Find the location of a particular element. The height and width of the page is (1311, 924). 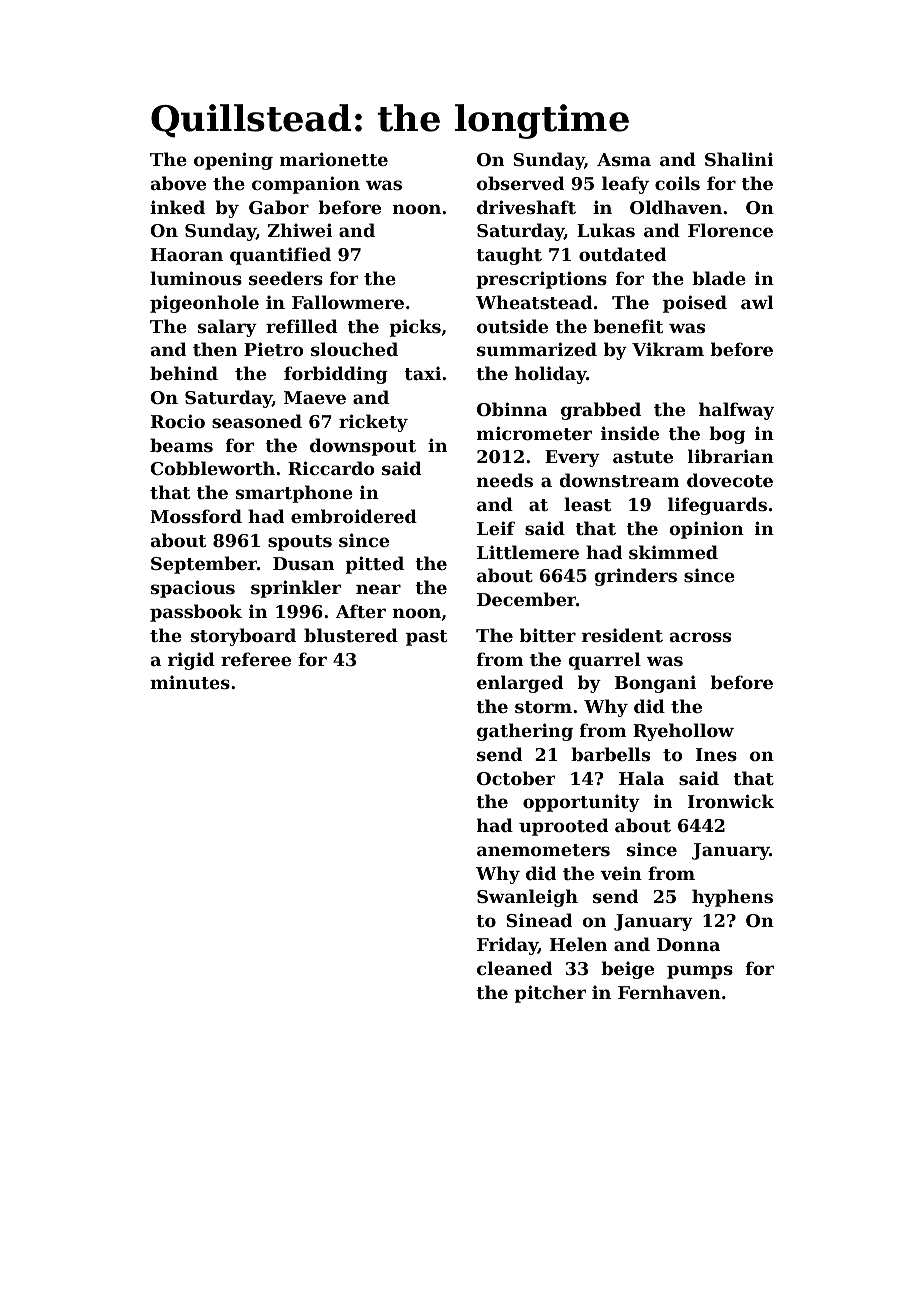

anemometers is located at coordinates (543, 850).
